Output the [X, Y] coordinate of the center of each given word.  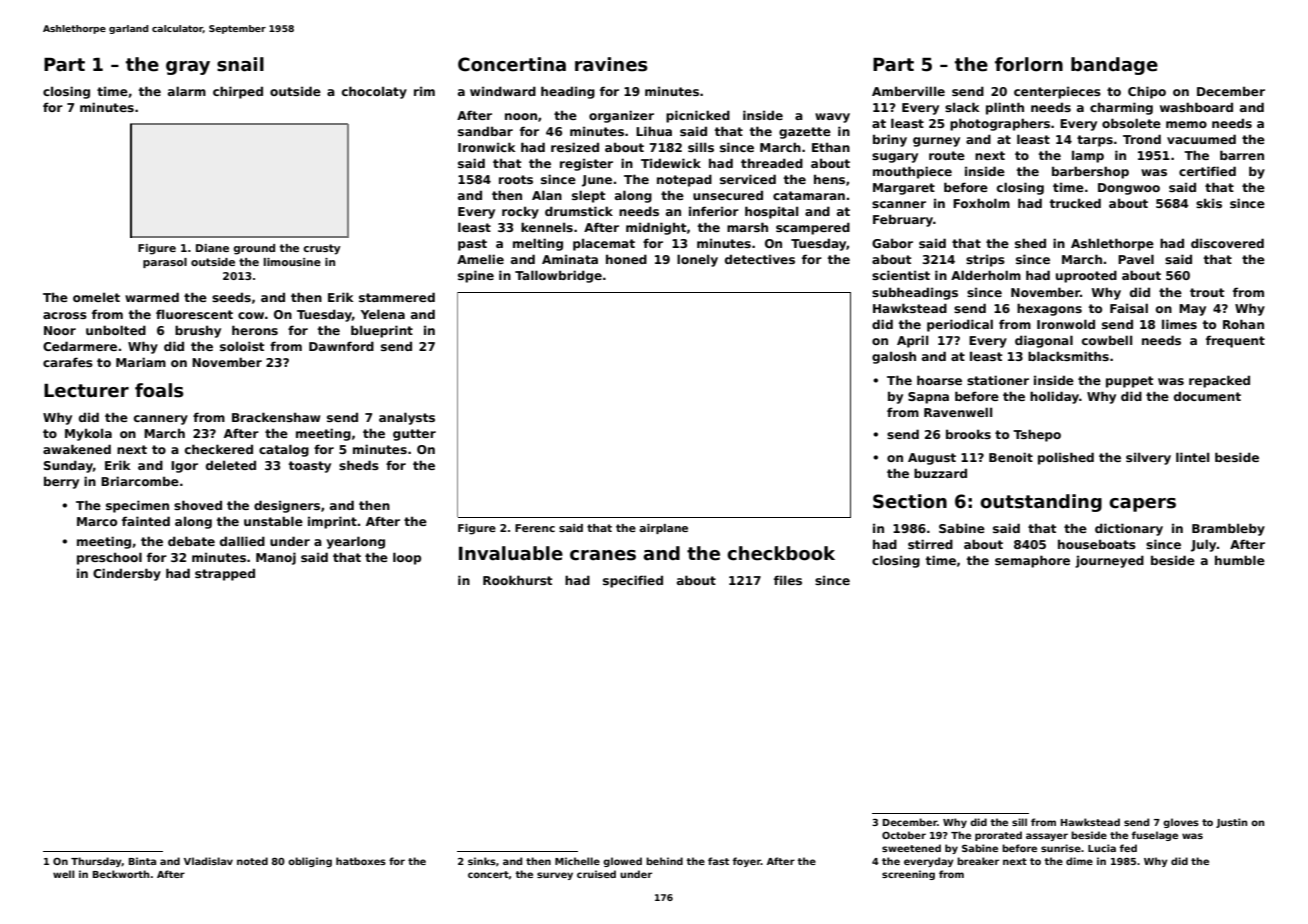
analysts [407, 418]
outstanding [1041, 503]
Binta [142, 861]
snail [240, 64]
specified [633, 581]
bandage [1114, 66]
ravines [611, 64]
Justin [1231, 823]
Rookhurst [517, 580]
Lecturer [86, 391]
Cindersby [127, 574]
